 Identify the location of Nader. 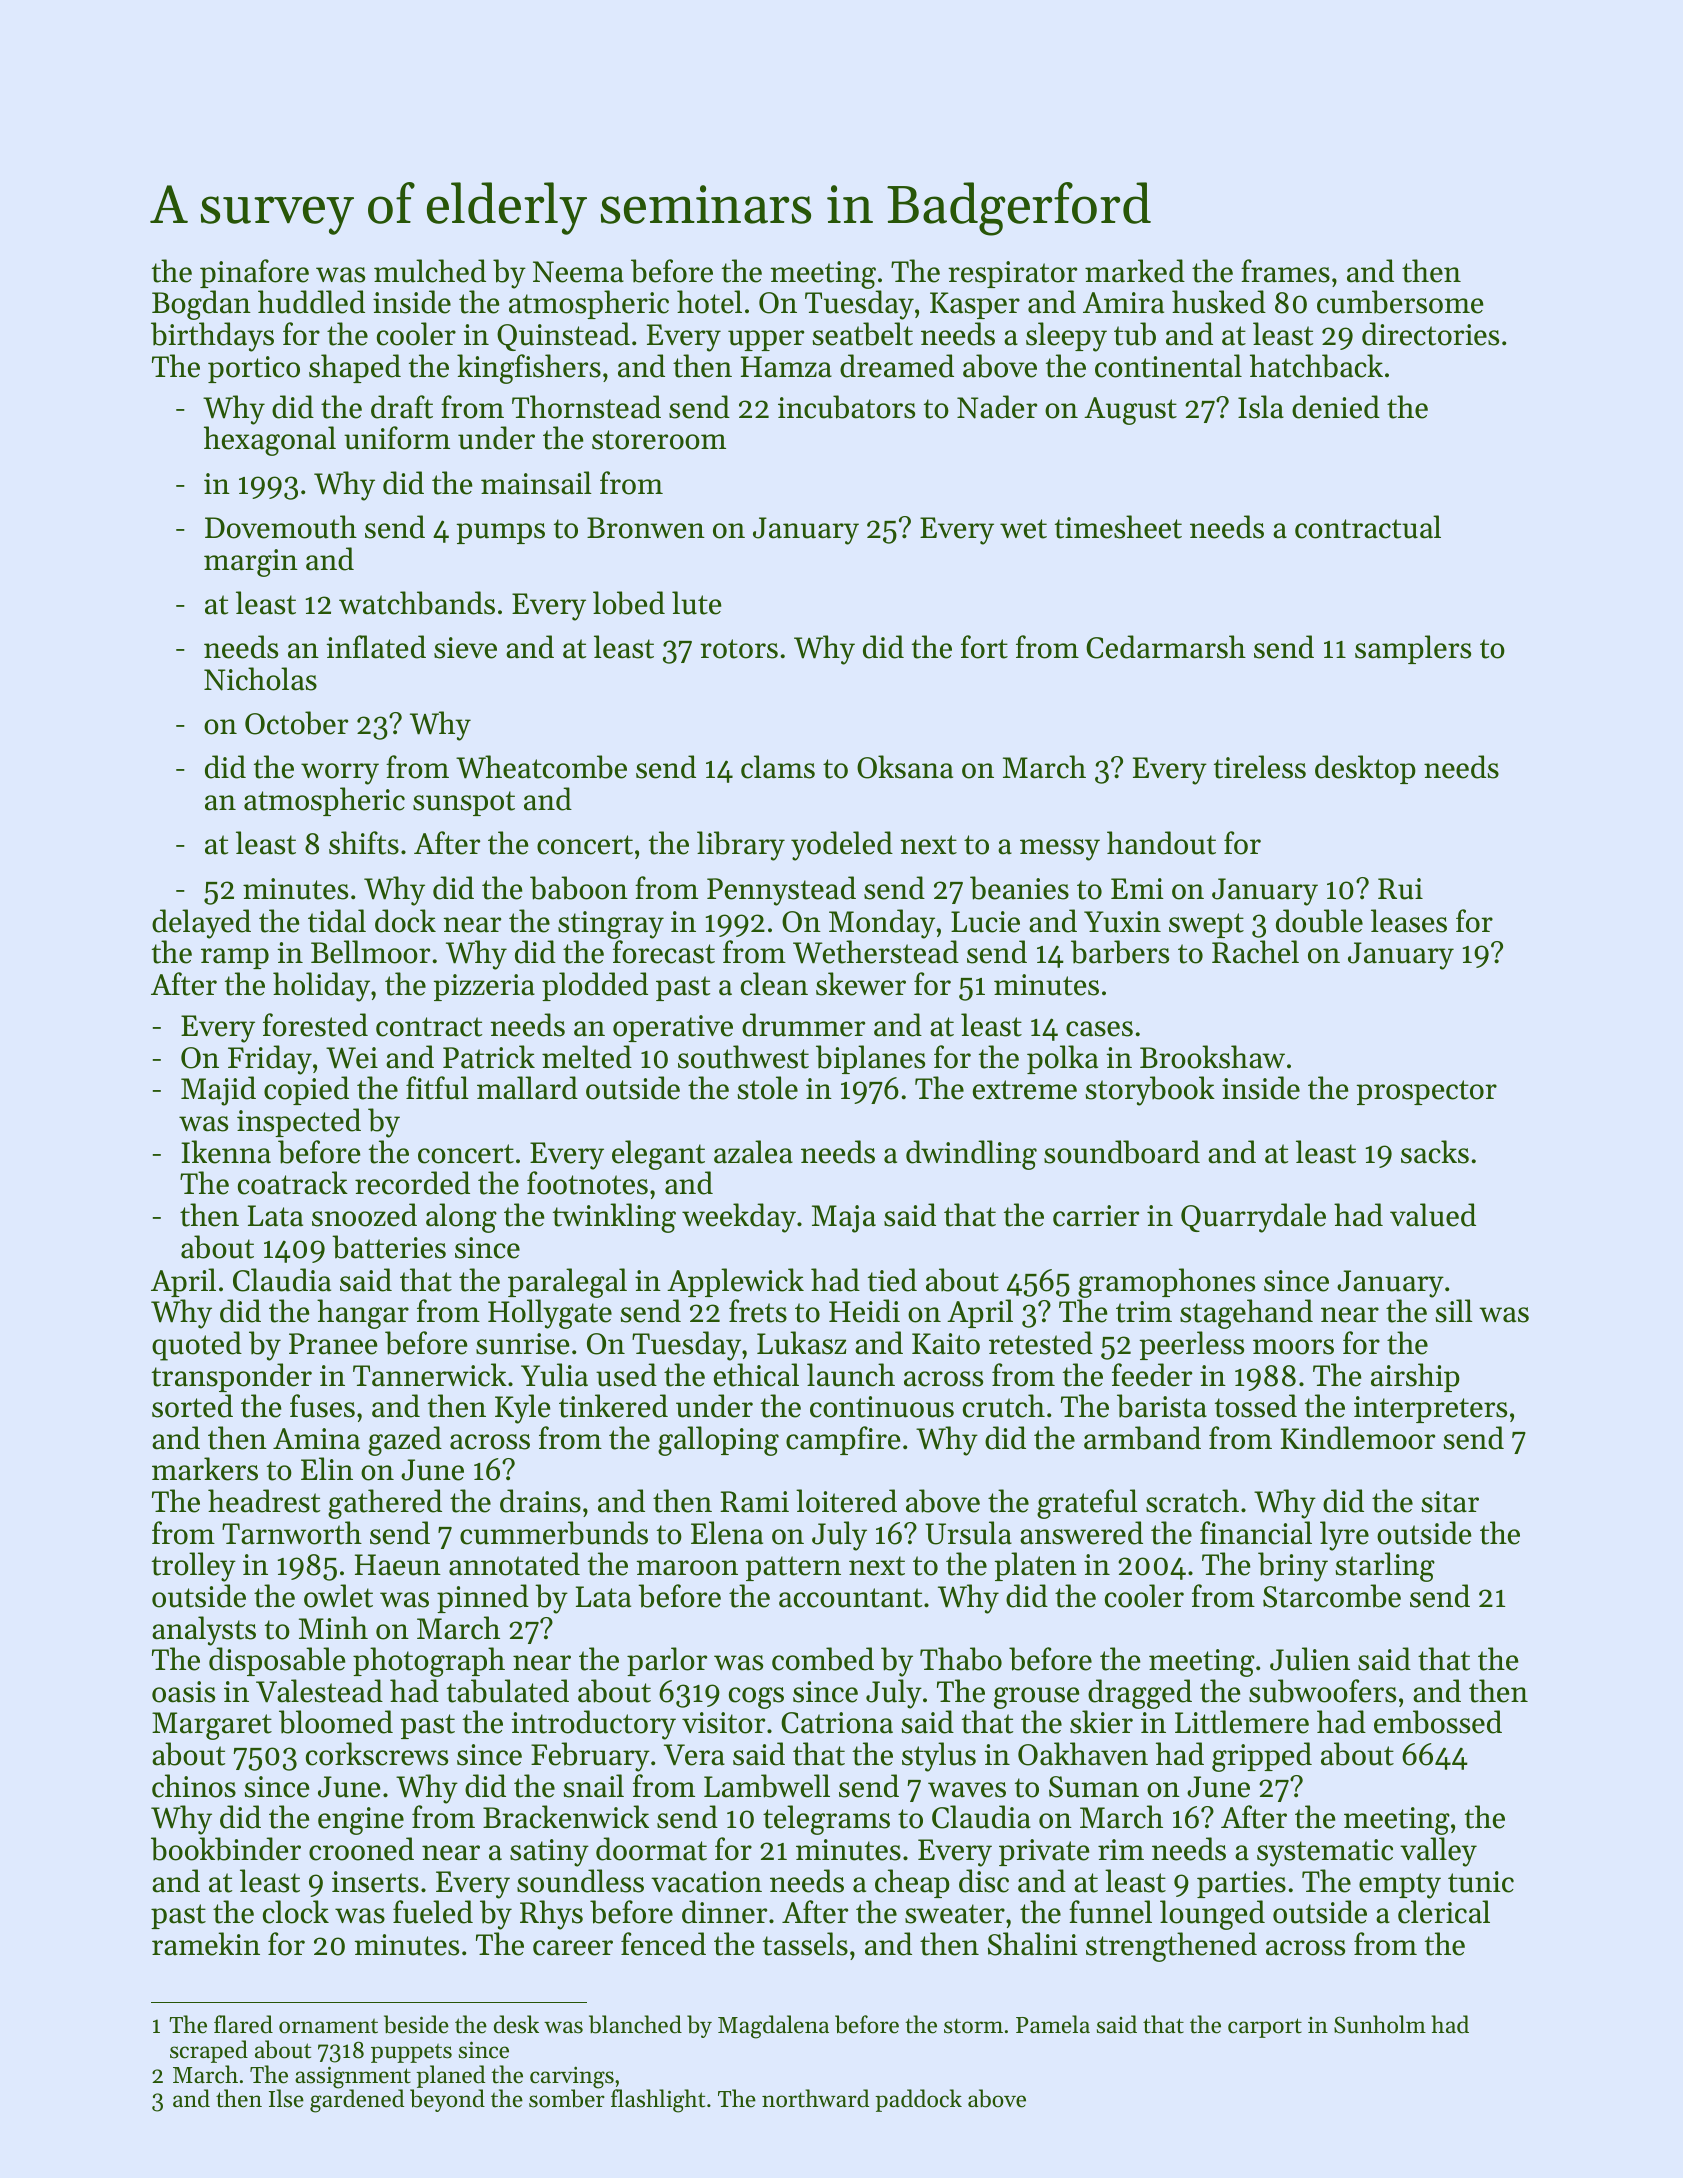
(997, 407).
